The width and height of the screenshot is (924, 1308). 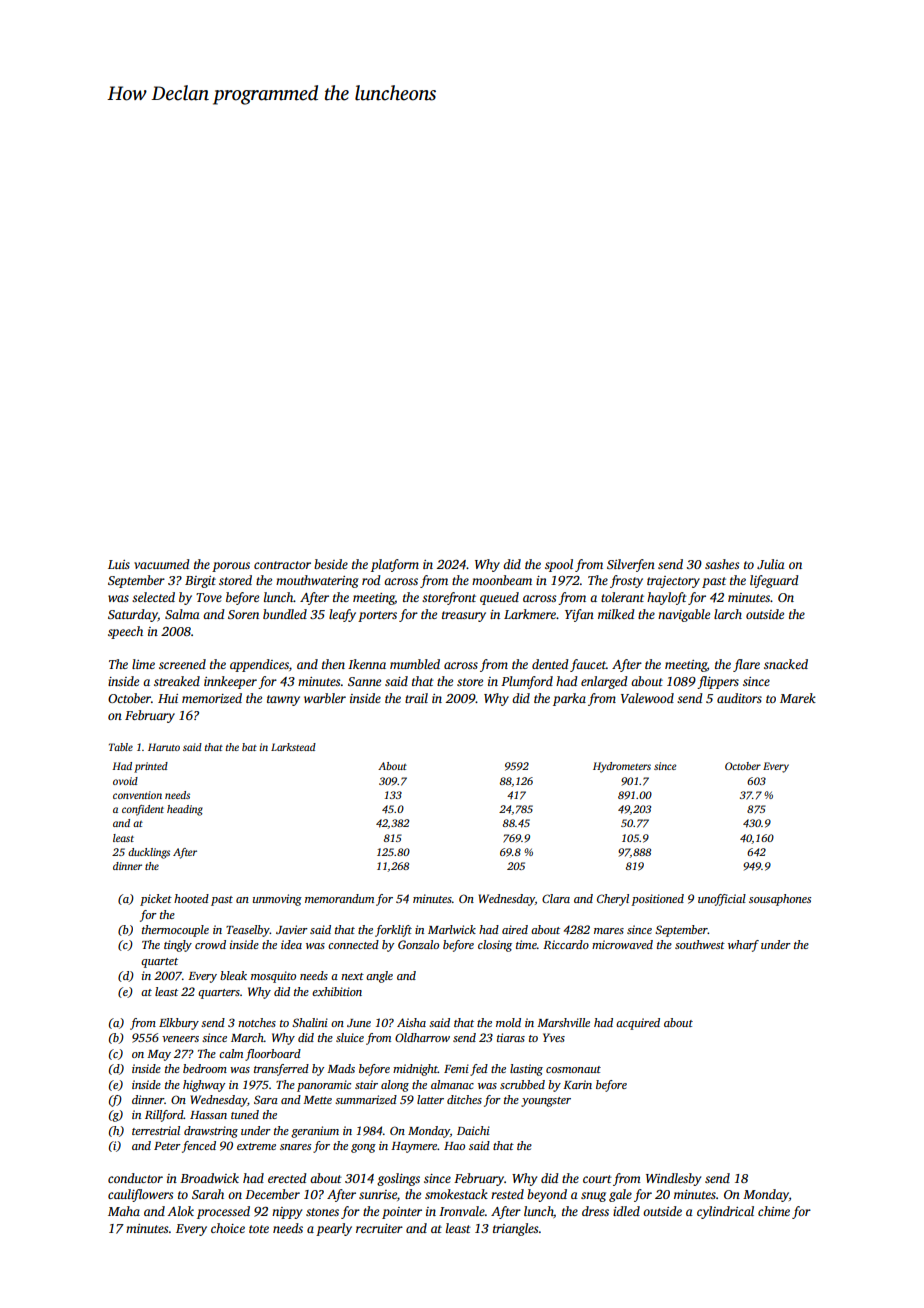 What do you see at coordinates (282, 565) in the screenshot?
I see `contractor` at bounding box center [282, 565].
